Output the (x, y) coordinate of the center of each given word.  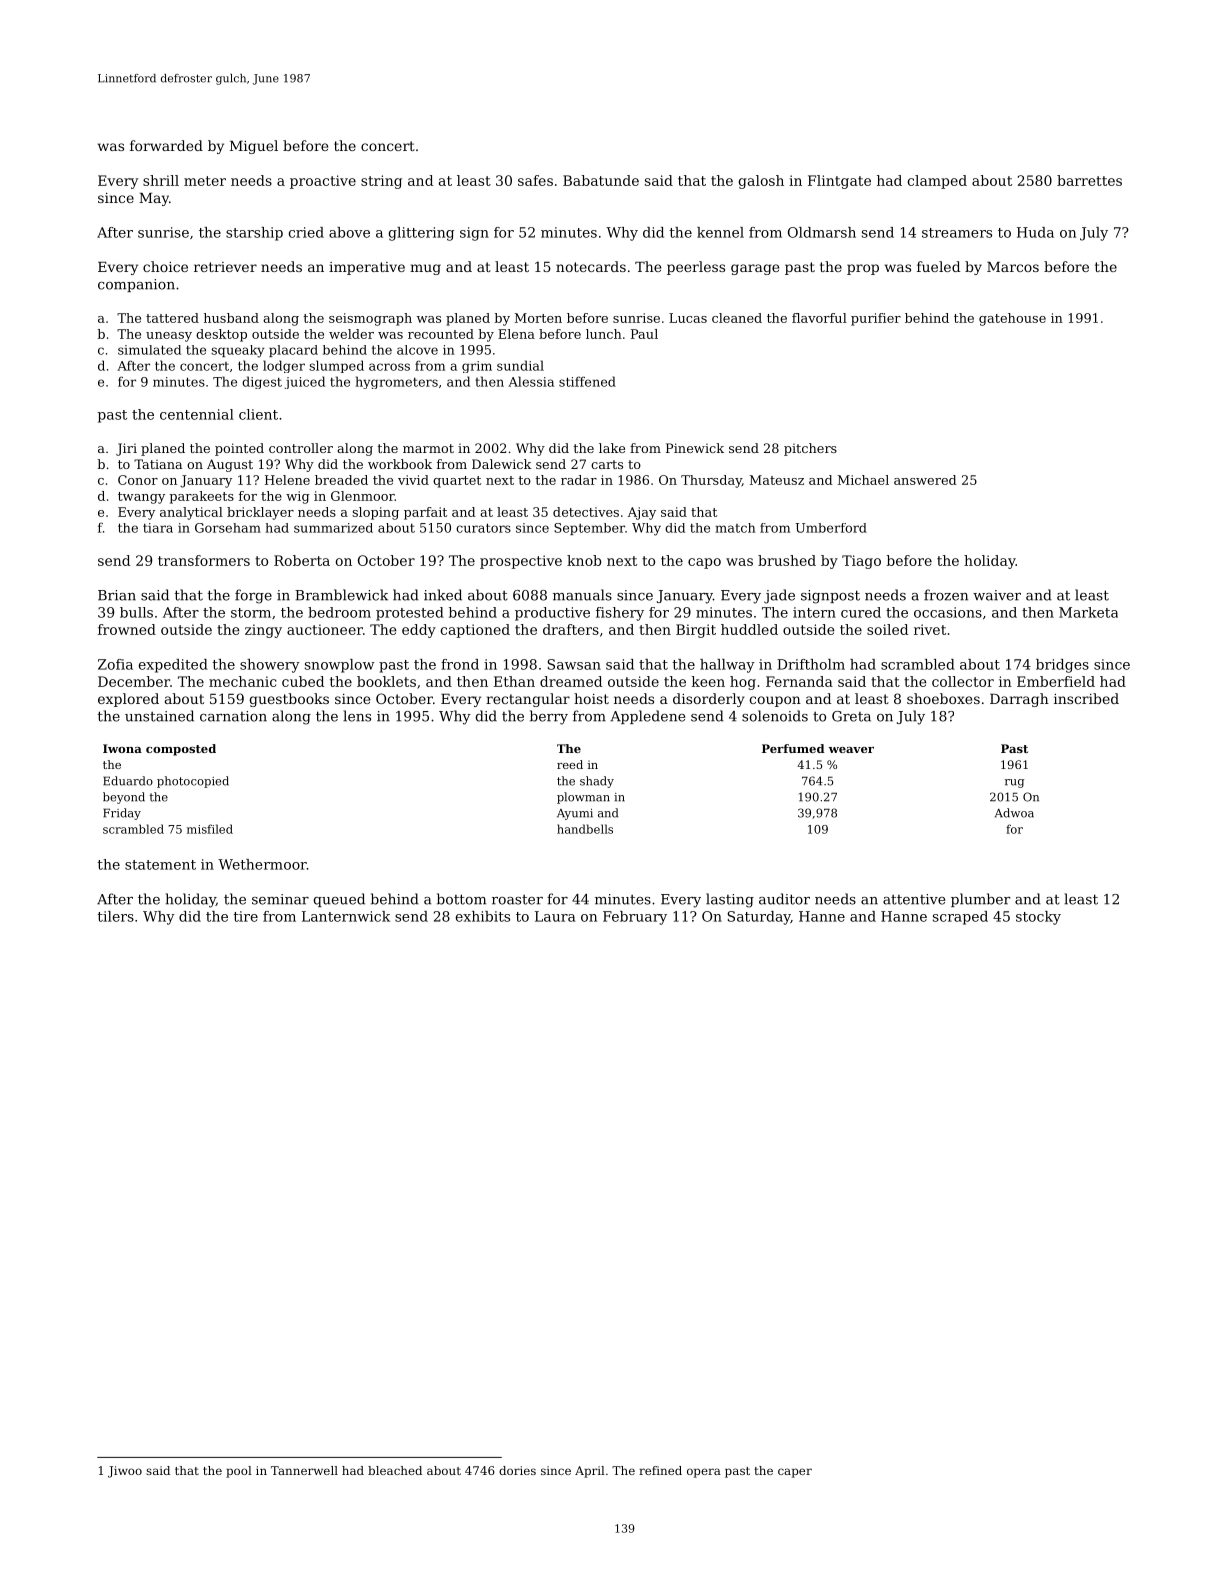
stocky (1038, 918)
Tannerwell (304, 1470)
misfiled (210, 829)
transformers (204, 560)
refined (660, 1470)
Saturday (759, 918)
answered (925, 480)
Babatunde (601, 180)
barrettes (1089, 180)
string (381, 182)
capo (704, 563)
